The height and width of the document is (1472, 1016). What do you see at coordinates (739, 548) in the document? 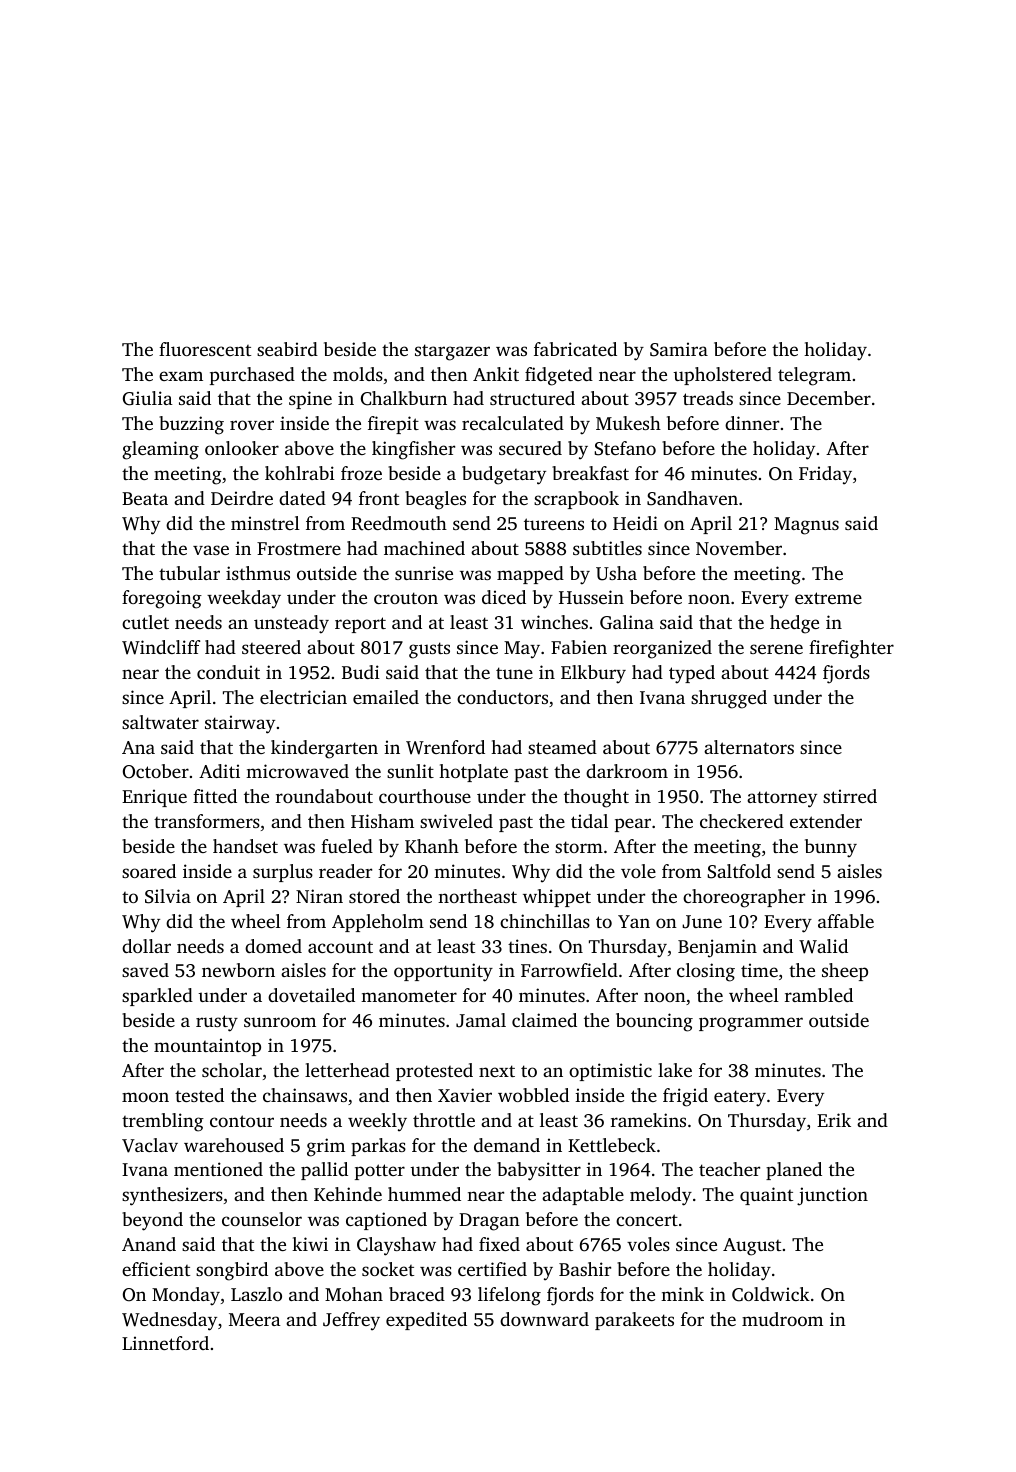
I see `November` at bounding box center [739, 548].
